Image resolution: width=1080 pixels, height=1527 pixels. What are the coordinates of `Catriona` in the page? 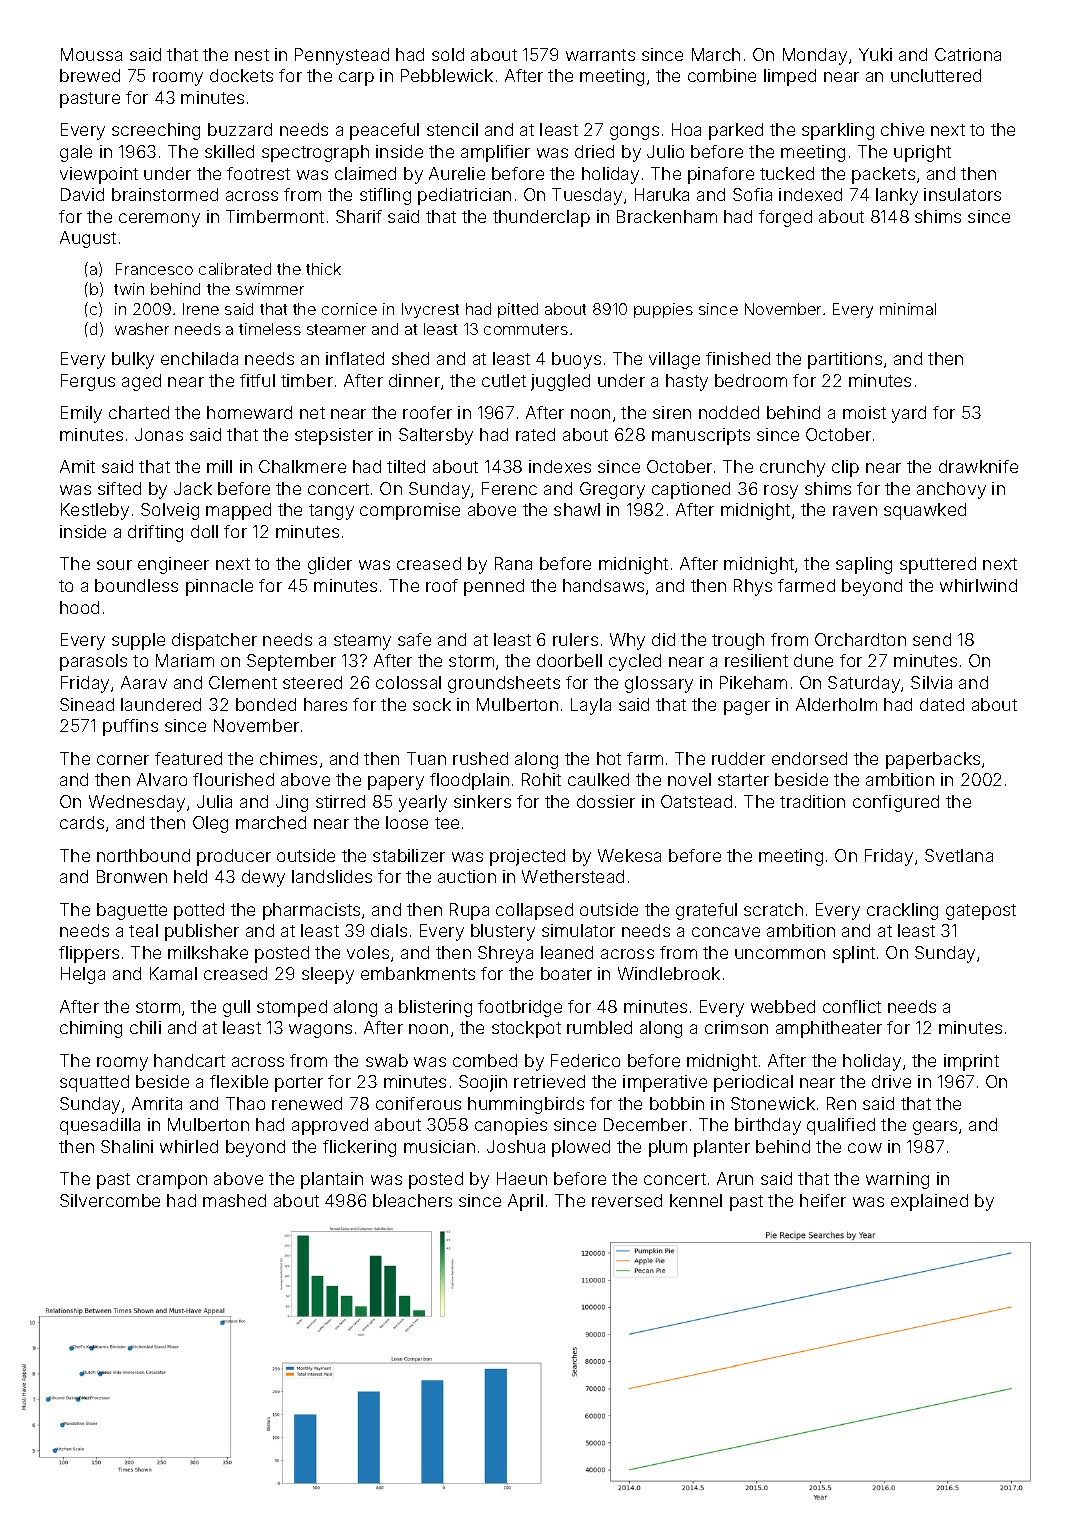 It's located at (968, 54).
